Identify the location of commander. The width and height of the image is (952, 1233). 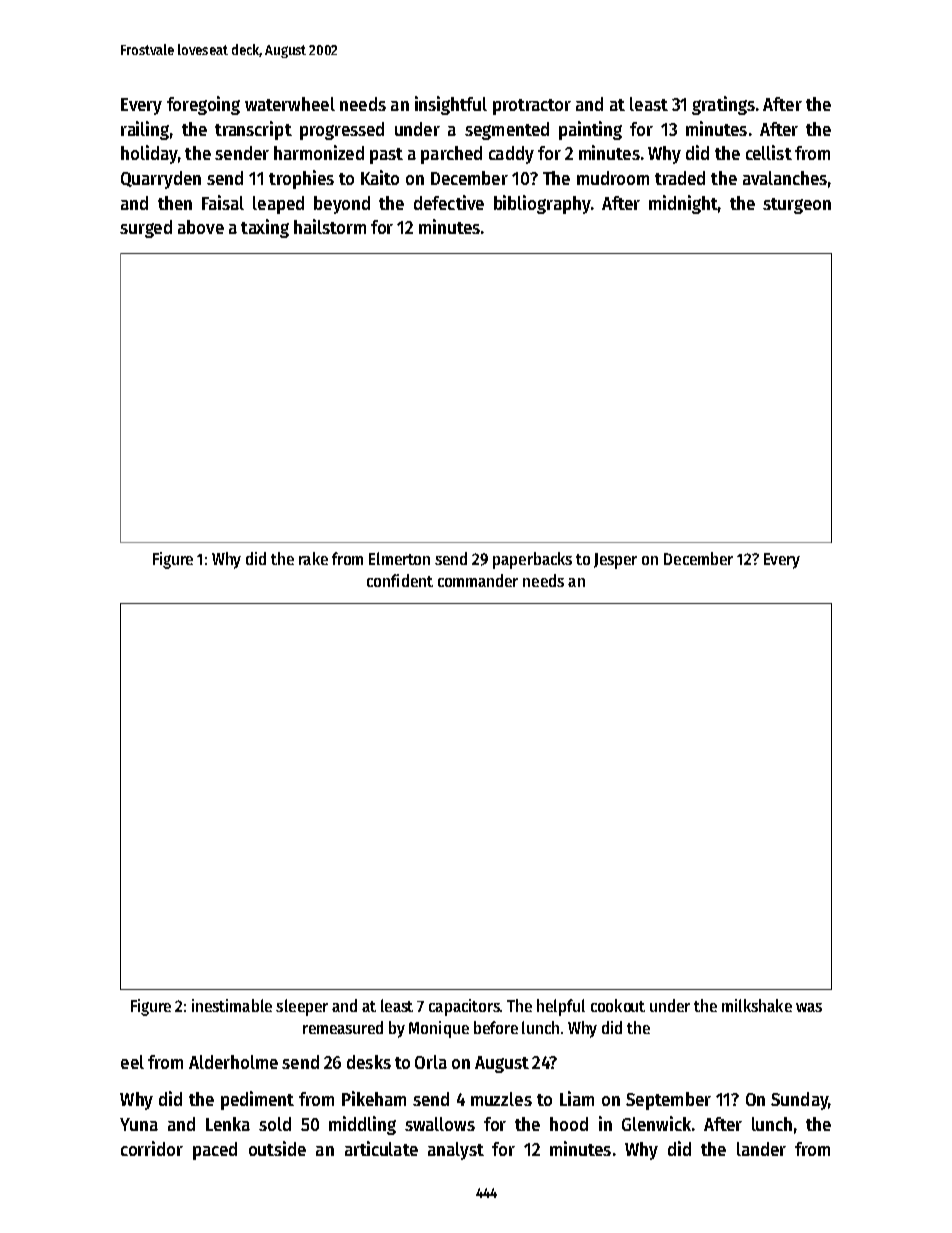
(478, 580).
